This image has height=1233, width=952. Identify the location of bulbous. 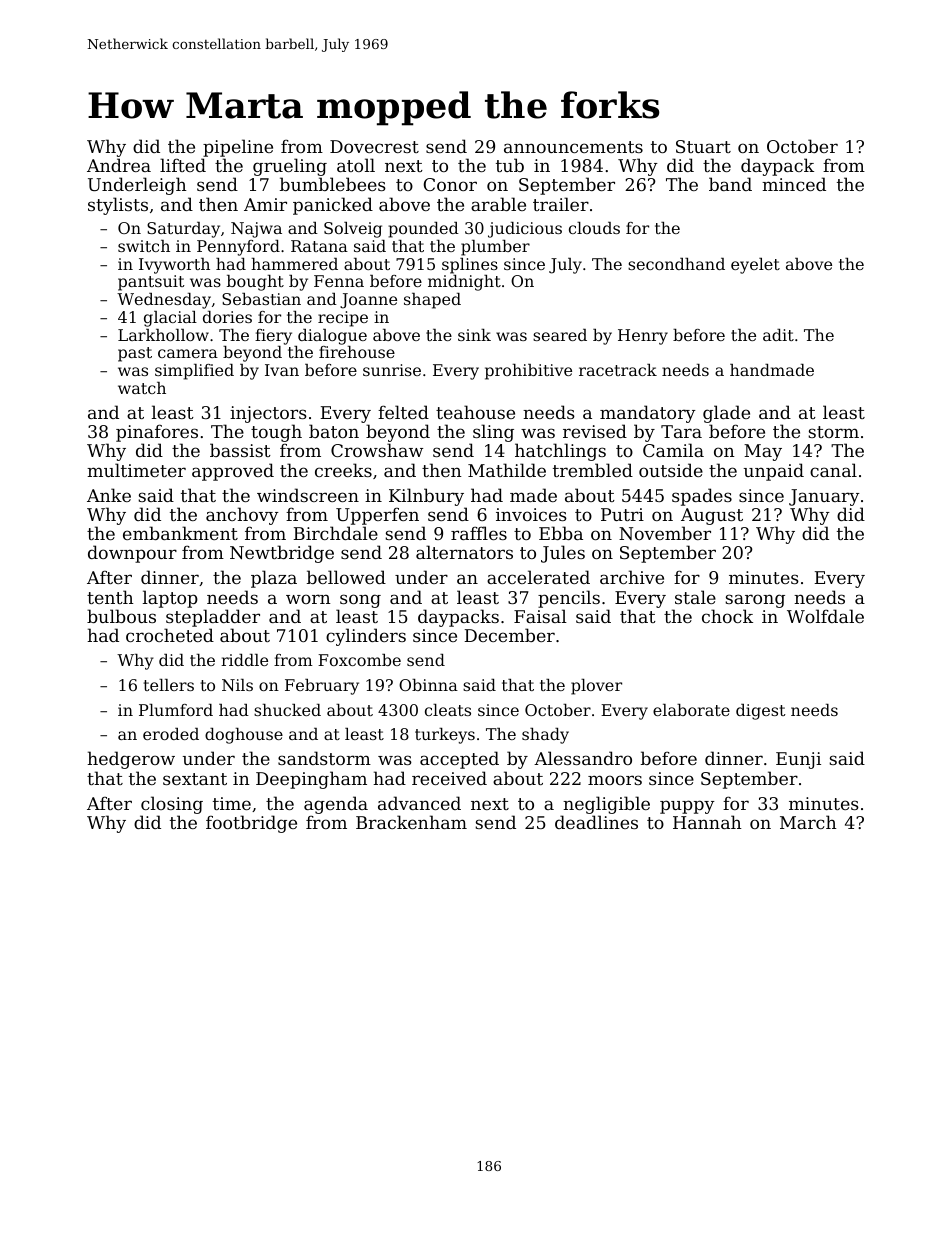
(121, 616).
